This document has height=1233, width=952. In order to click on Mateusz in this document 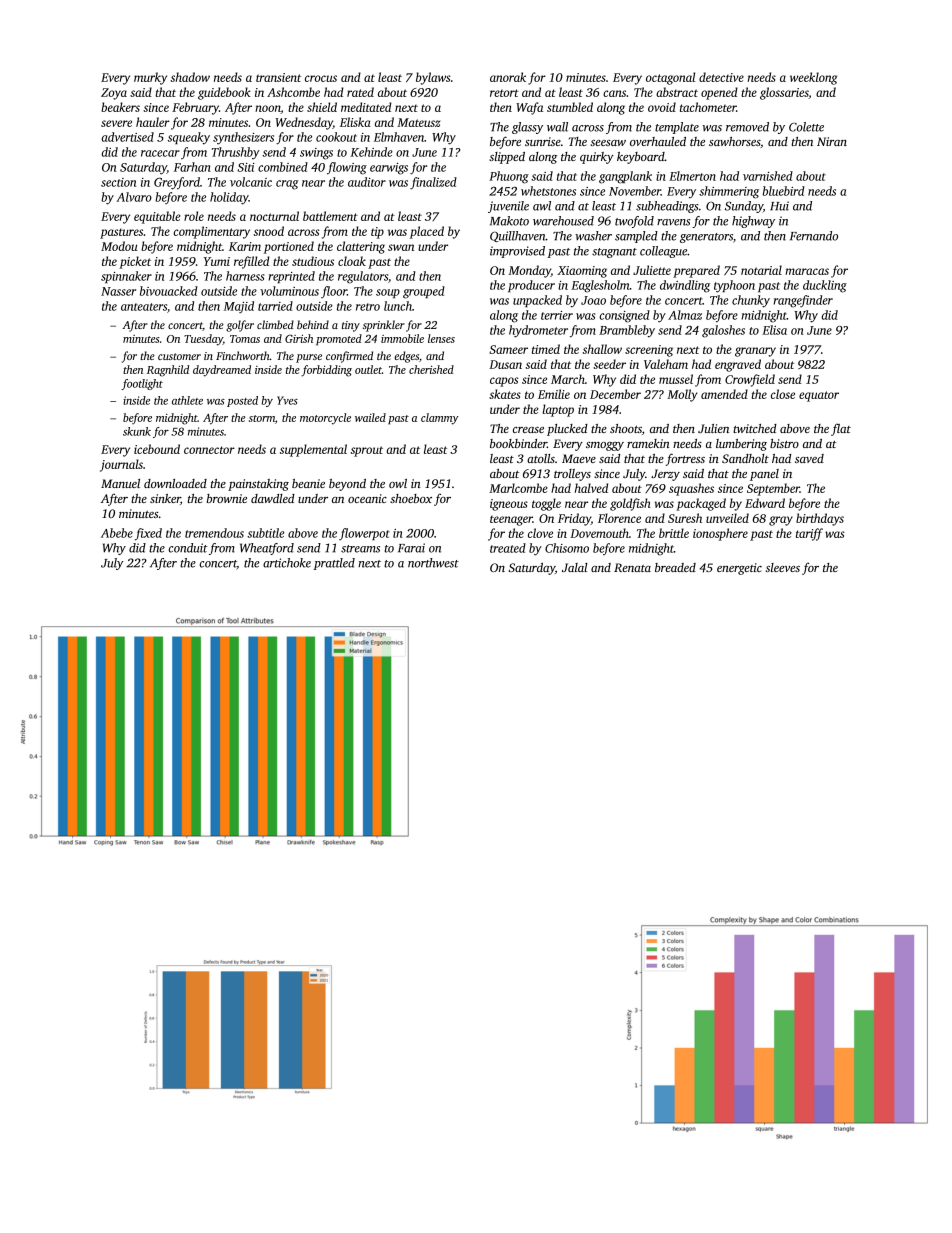, I will do `click(418, 122)`.
